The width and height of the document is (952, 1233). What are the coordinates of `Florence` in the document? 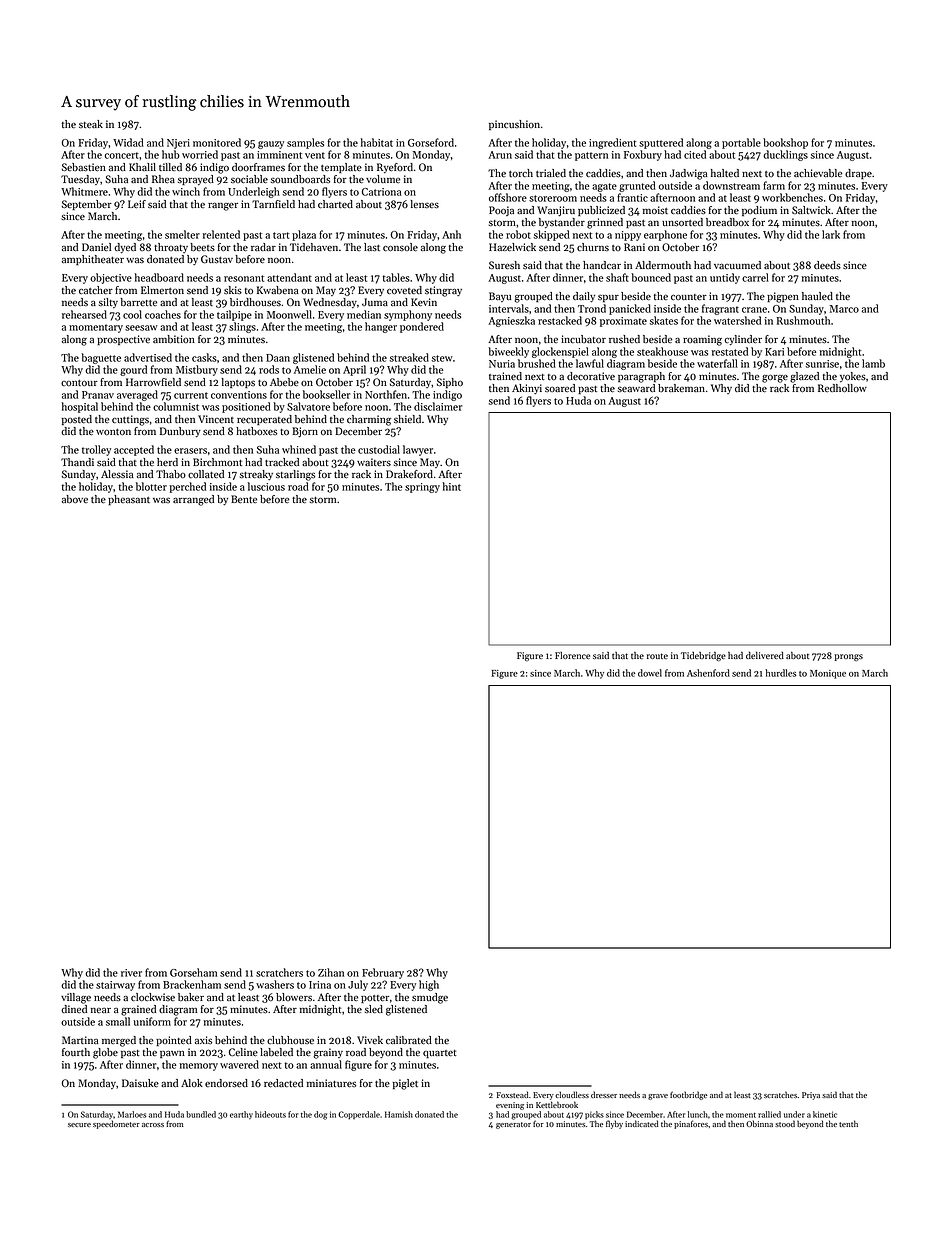 It's located at (572, 655).
